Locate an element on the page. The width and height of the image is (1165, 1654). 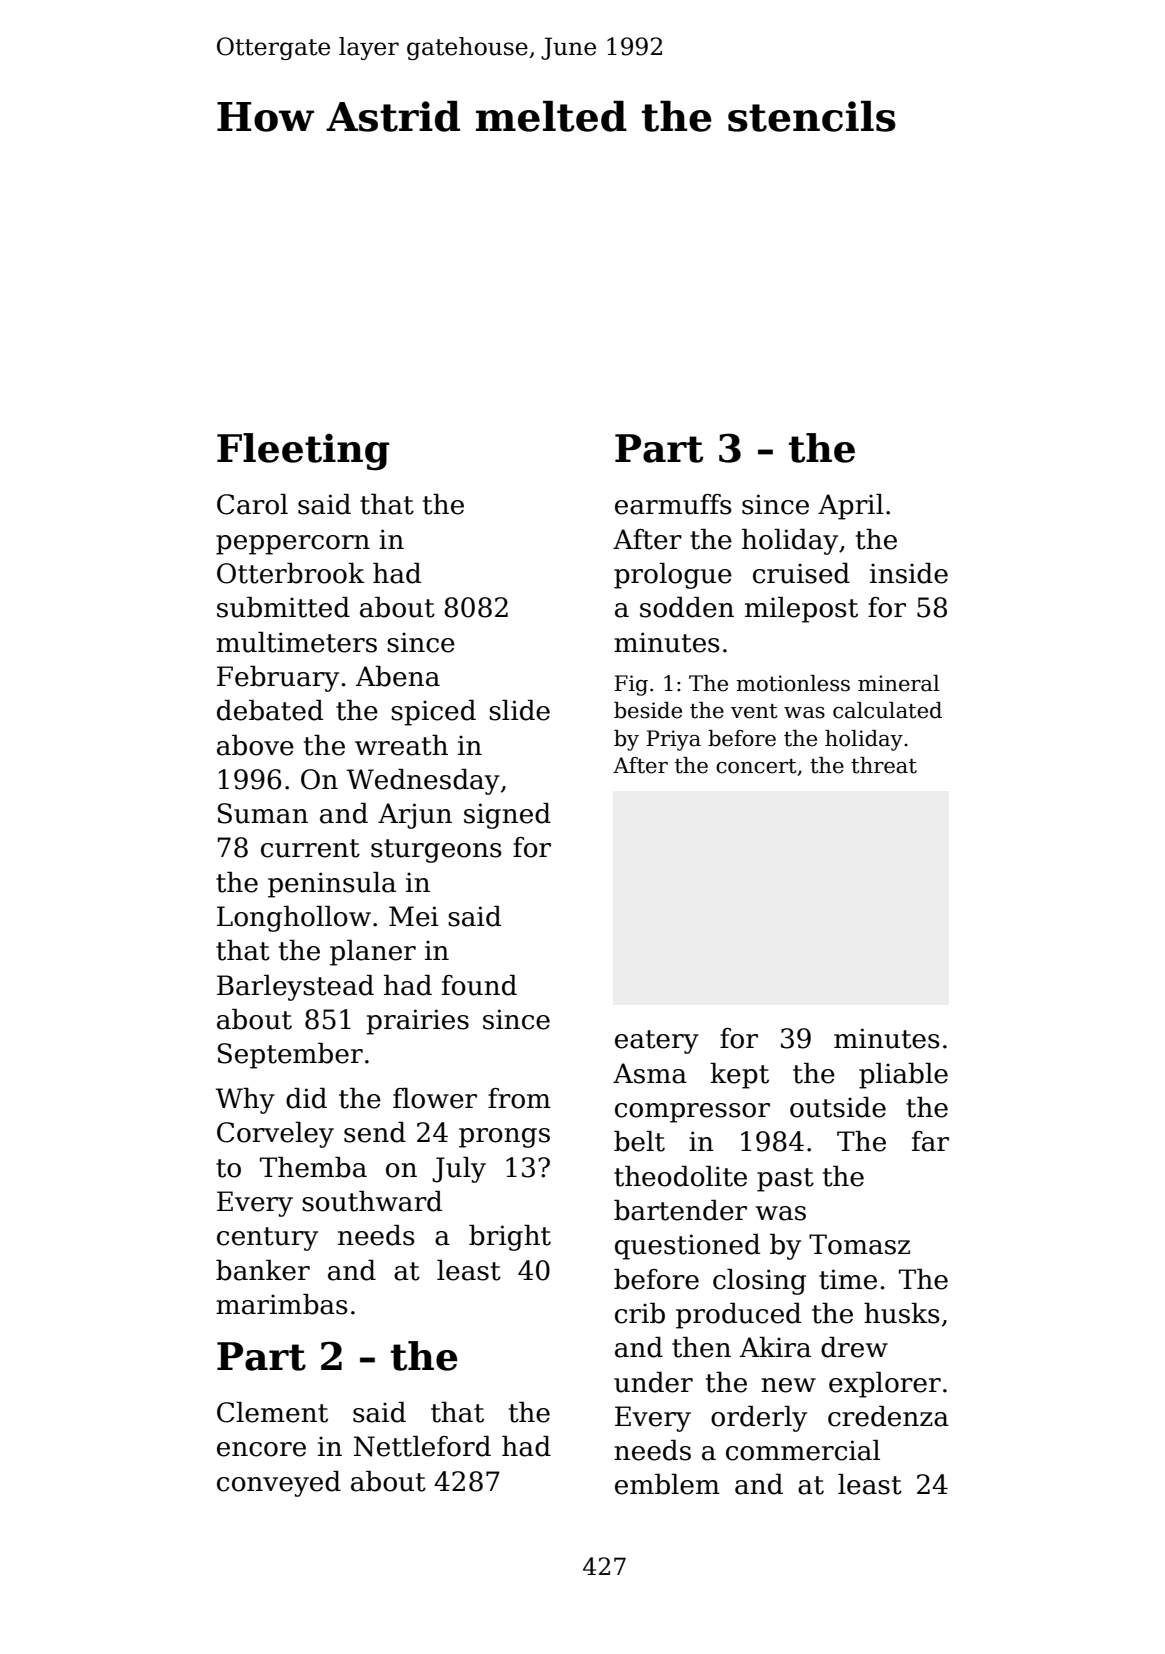
sodden is located at coordinates (687, 607).
